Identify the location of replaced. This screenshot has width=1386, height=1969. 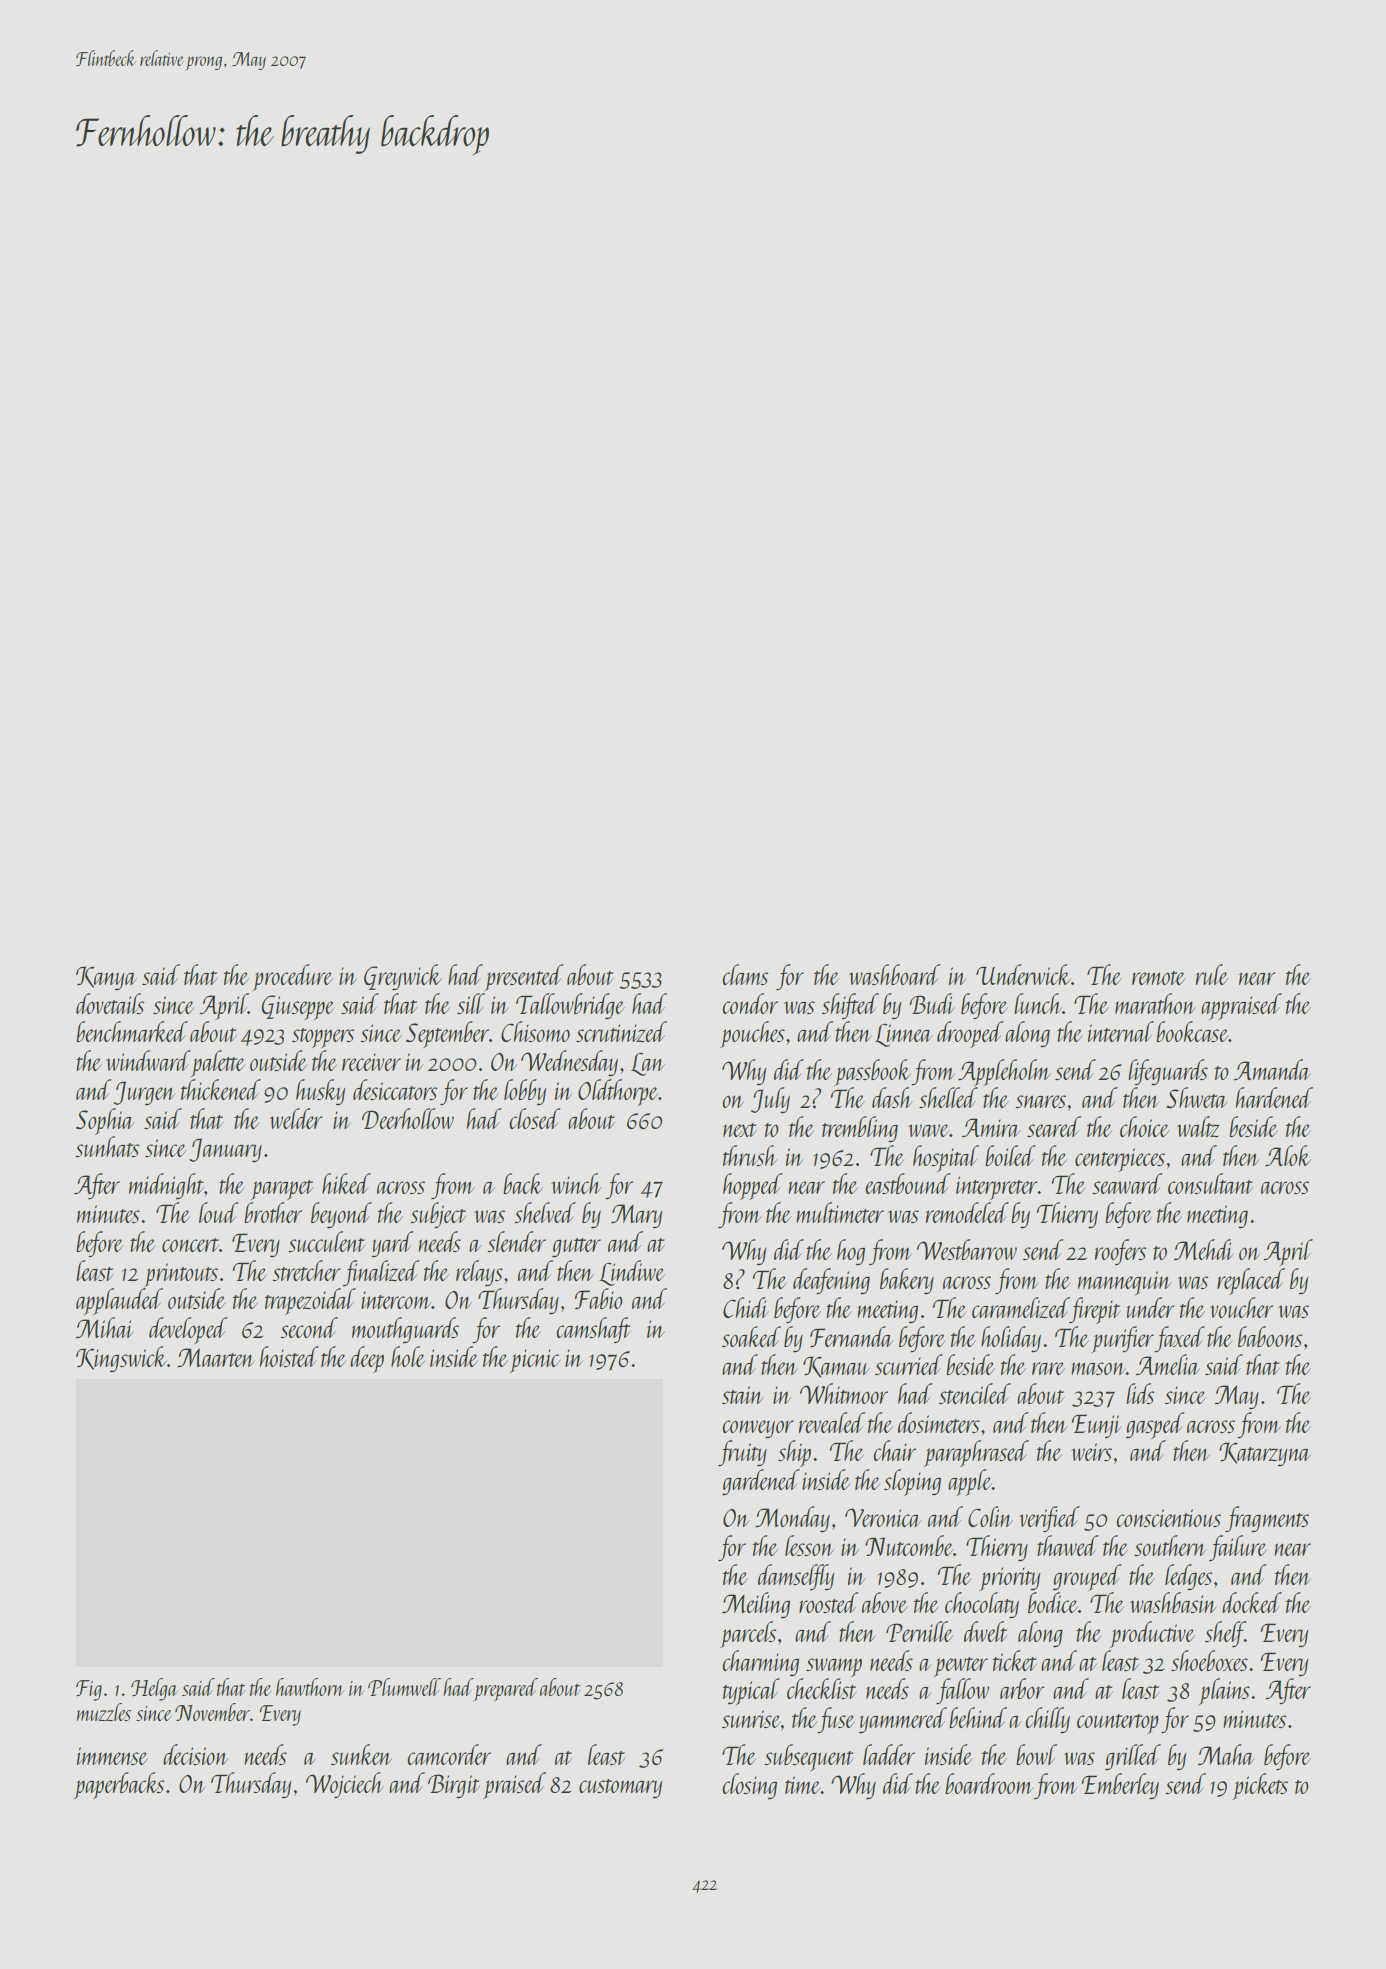
(1251, 1281).
